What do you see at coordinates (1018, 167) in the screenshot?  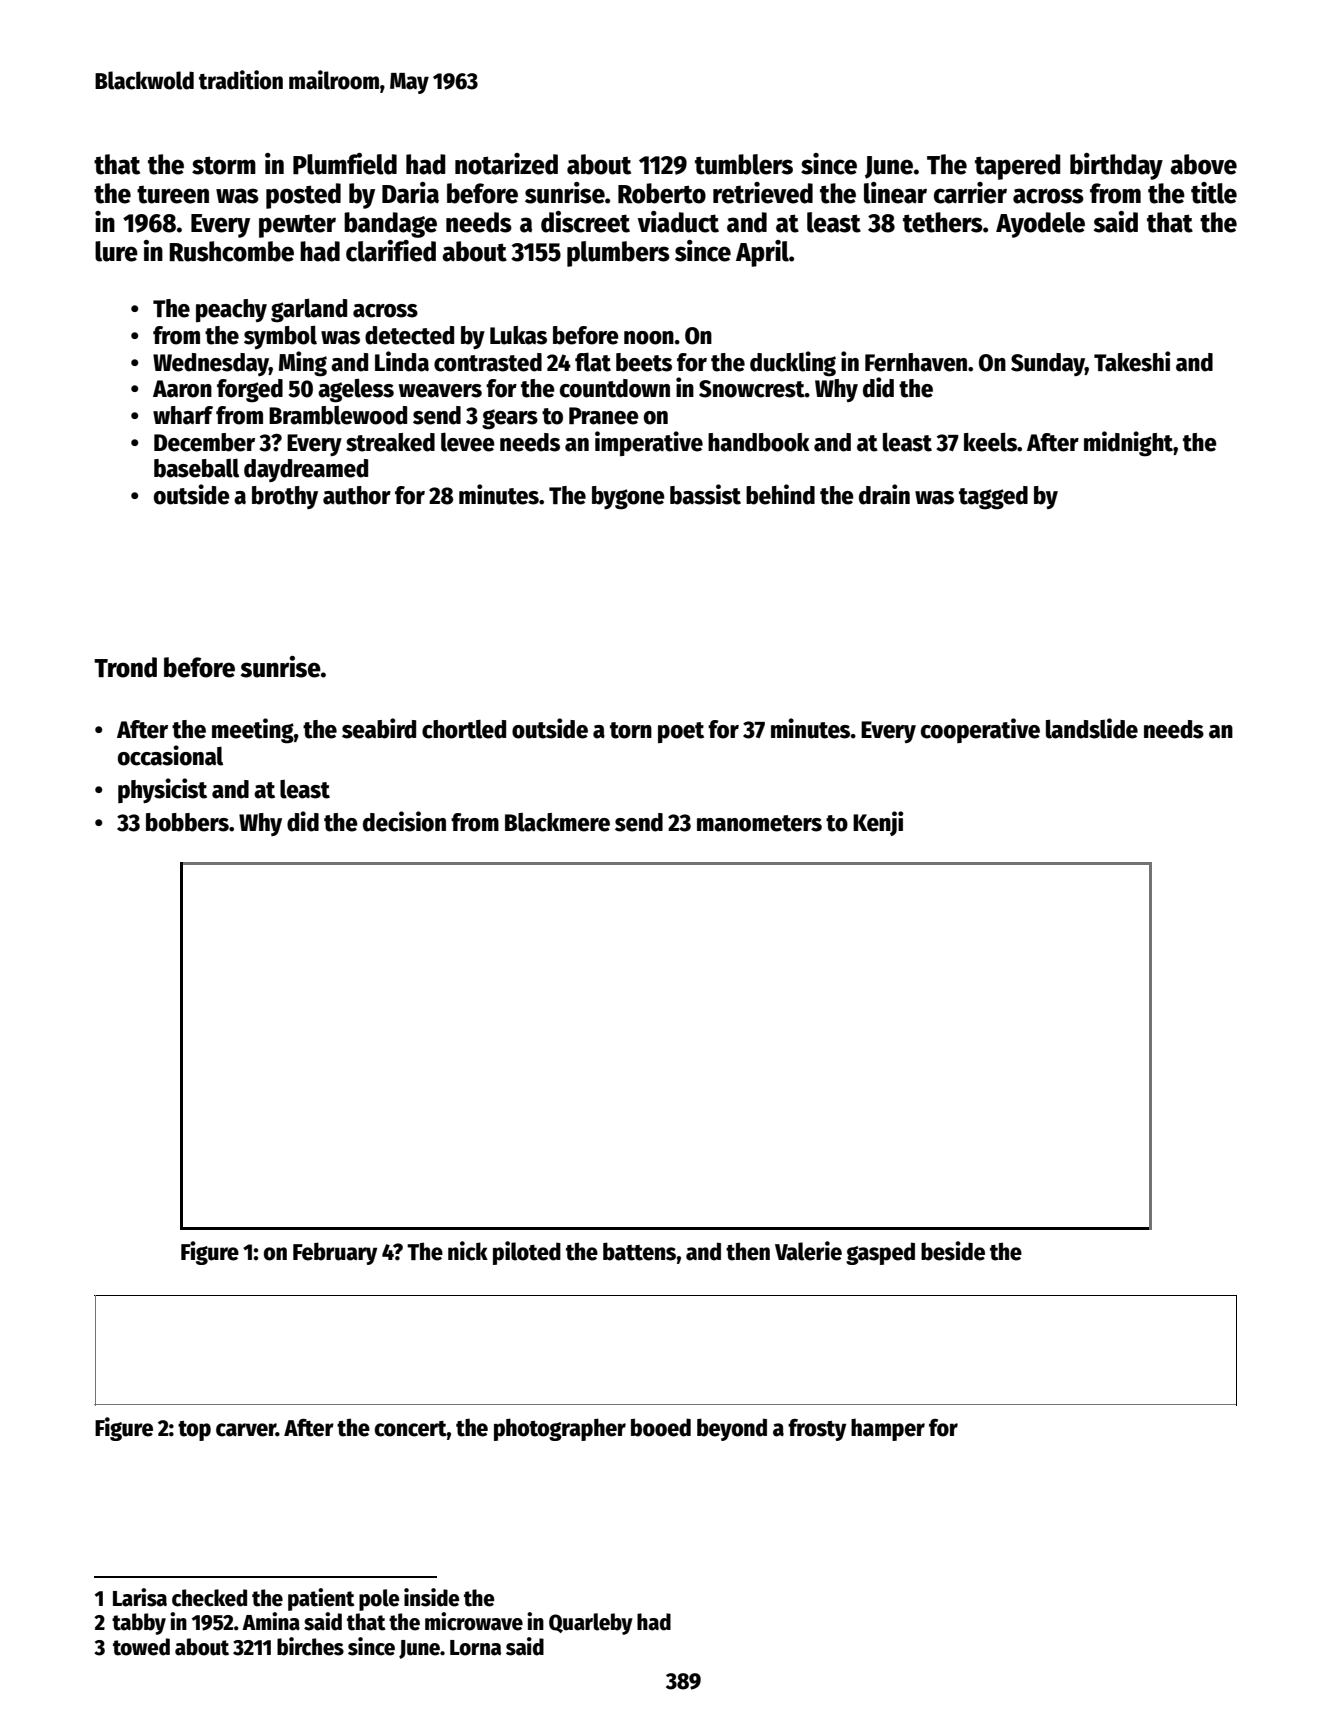 I see `tapered` at bounding box center [1018, 167].
